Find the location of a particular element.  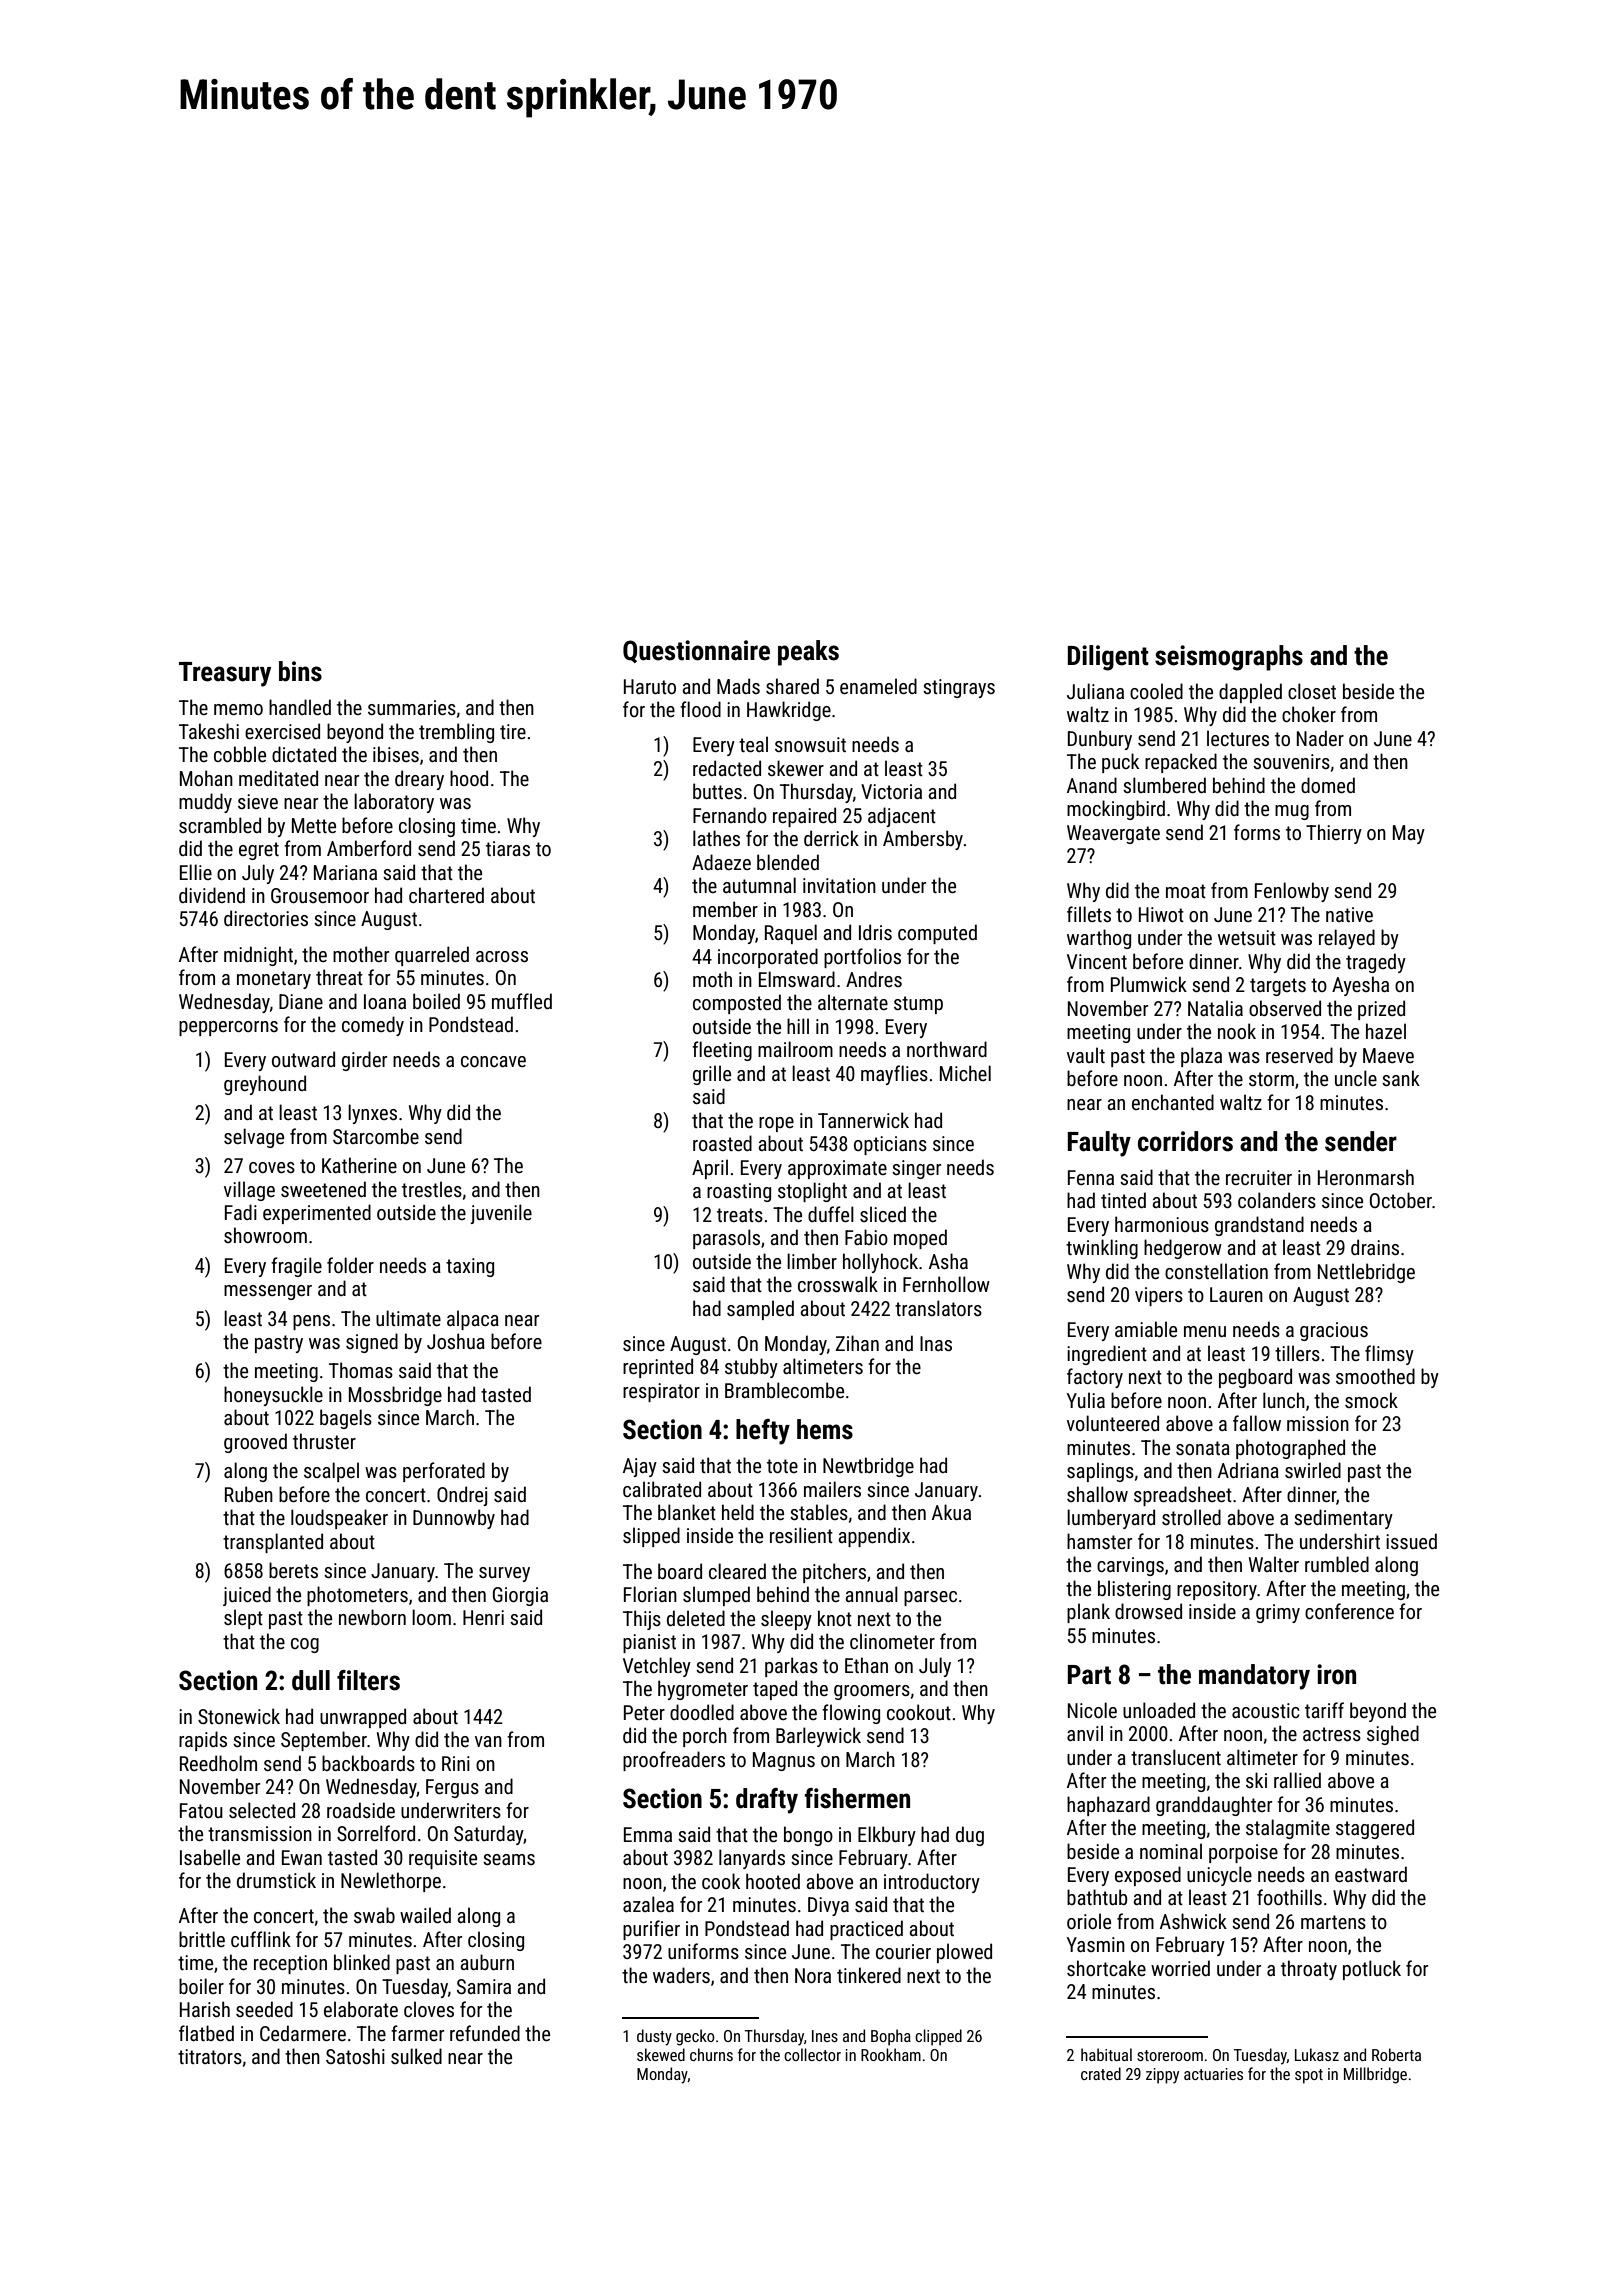

chartered is located at coordinates (446, 895).
